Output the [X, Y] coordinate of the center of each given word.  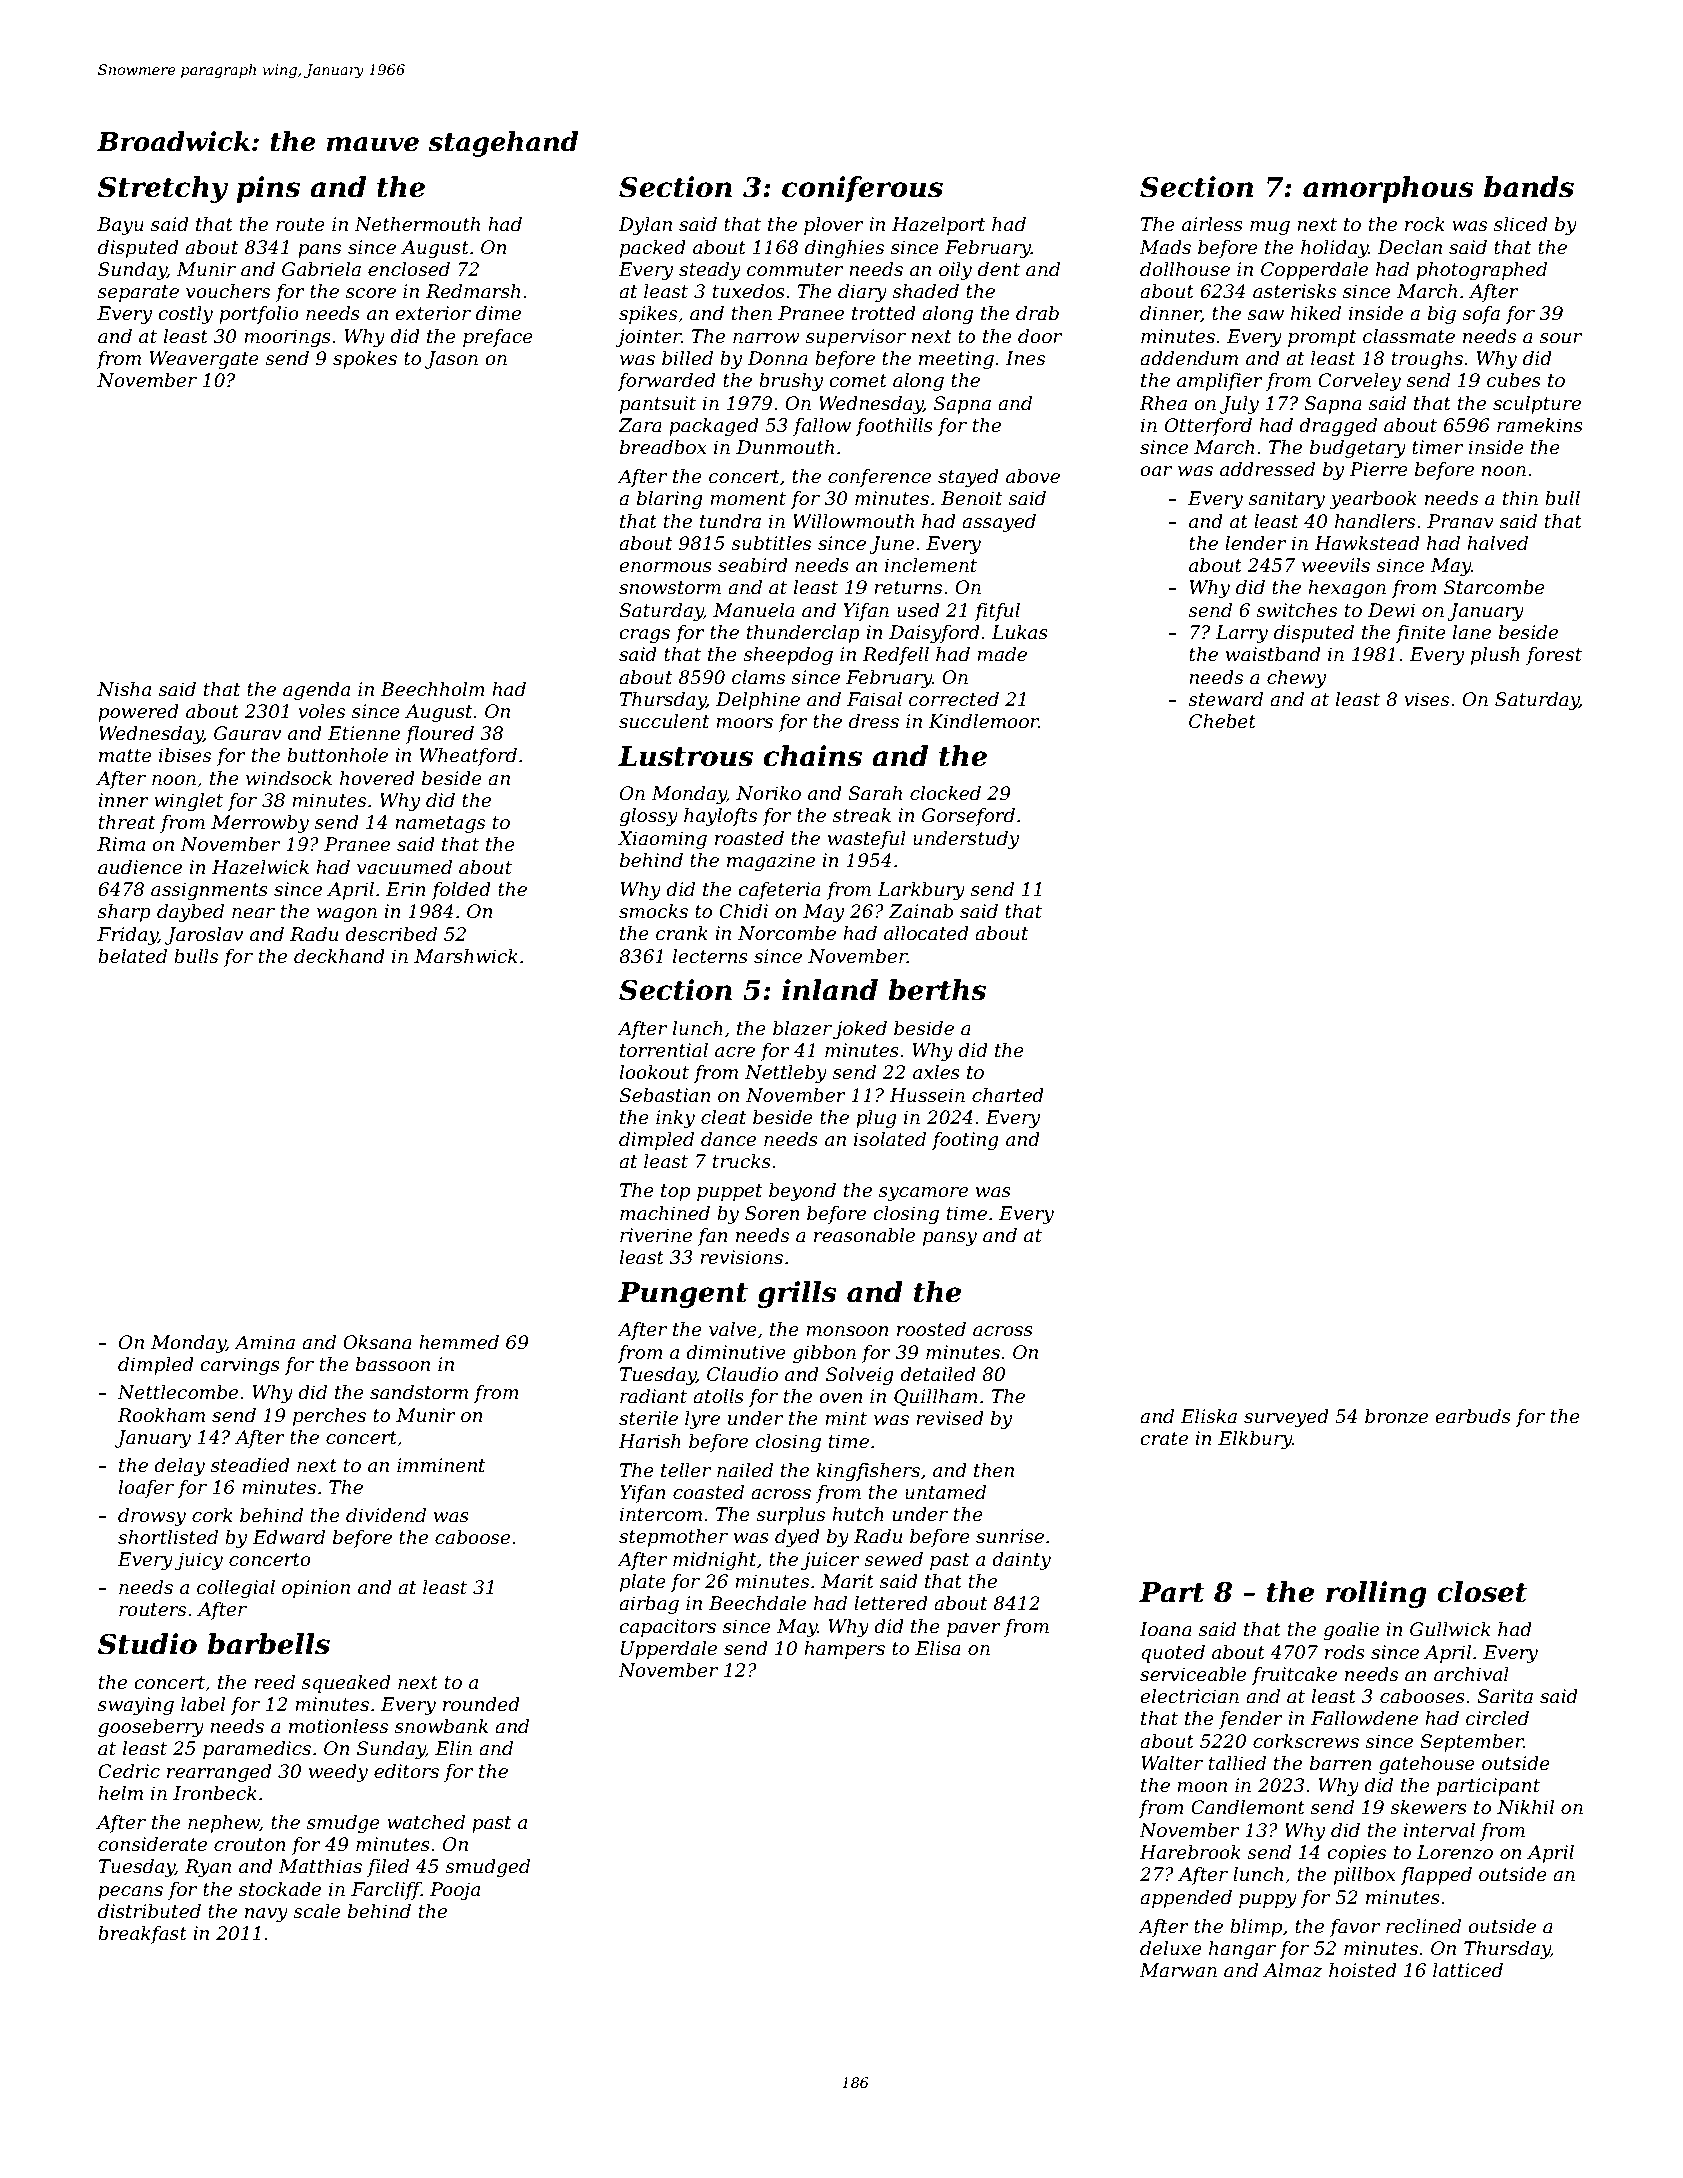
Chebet [1222, 721]
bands [1529, 187]
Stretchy [163, 189]
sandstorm [419, 1392]
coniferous [862, 189]
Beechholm [432, 689]
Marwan [1178, 1970]
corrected [954, 699]
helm [120, 1793]
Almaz [1293, 1970]
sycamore [923, 1194]
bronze [1396, 1416]
